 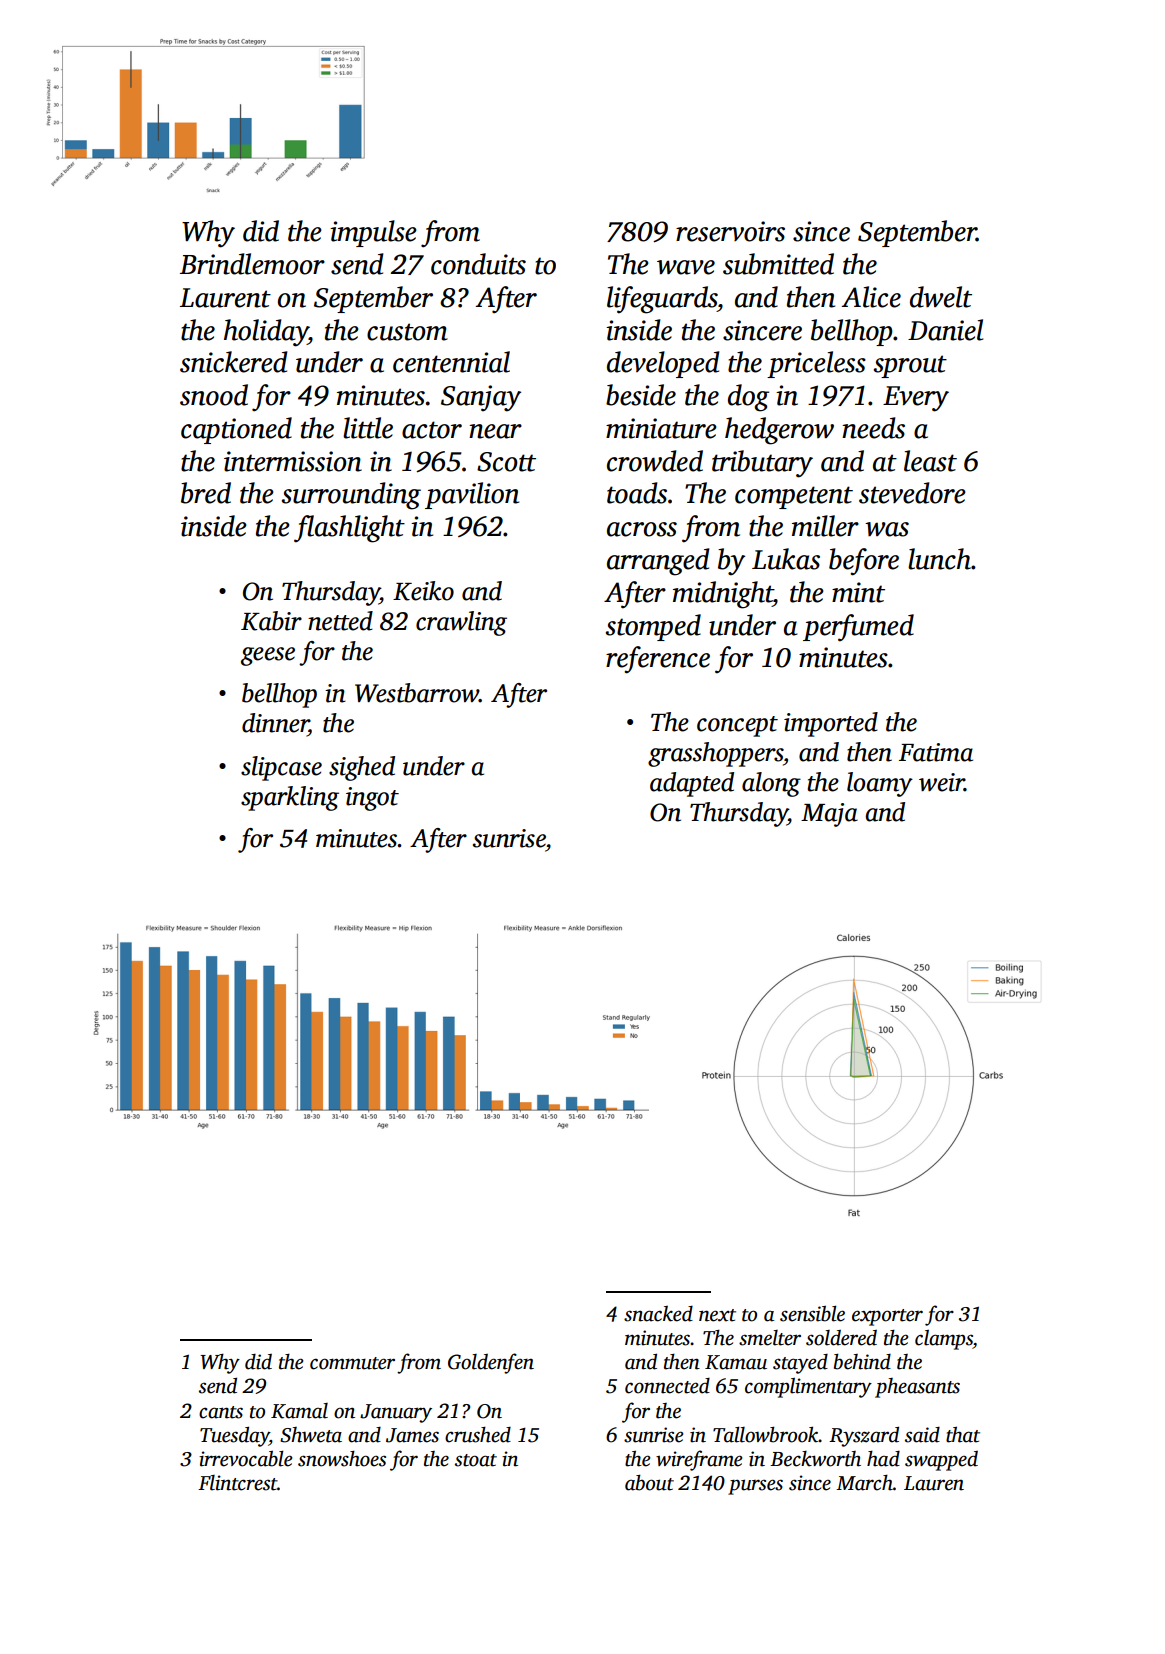 I want to click on near, so click(x=495, y=431).
